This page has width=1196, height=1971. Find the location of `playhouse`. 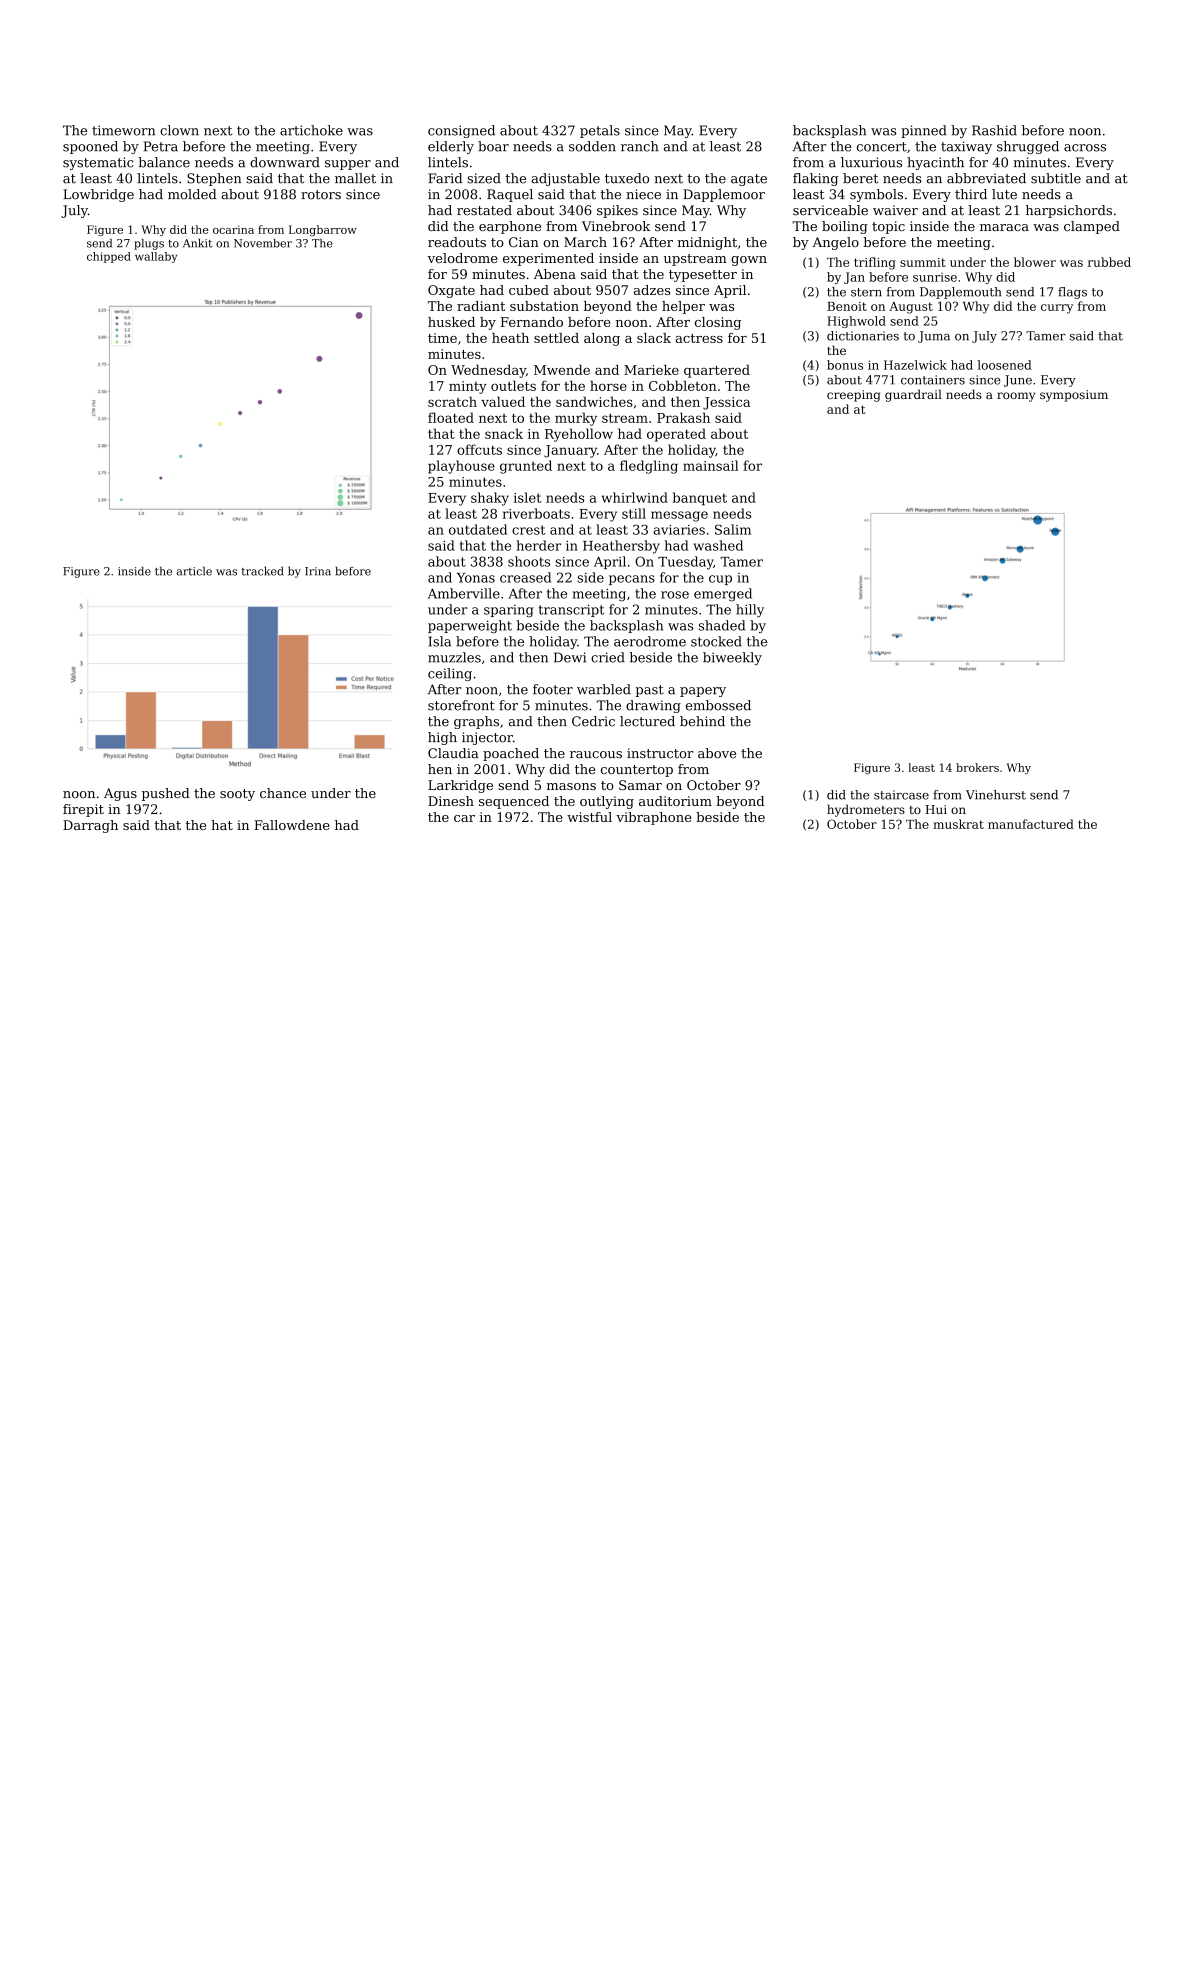

playhouse is located at coordinates (461, 467).
